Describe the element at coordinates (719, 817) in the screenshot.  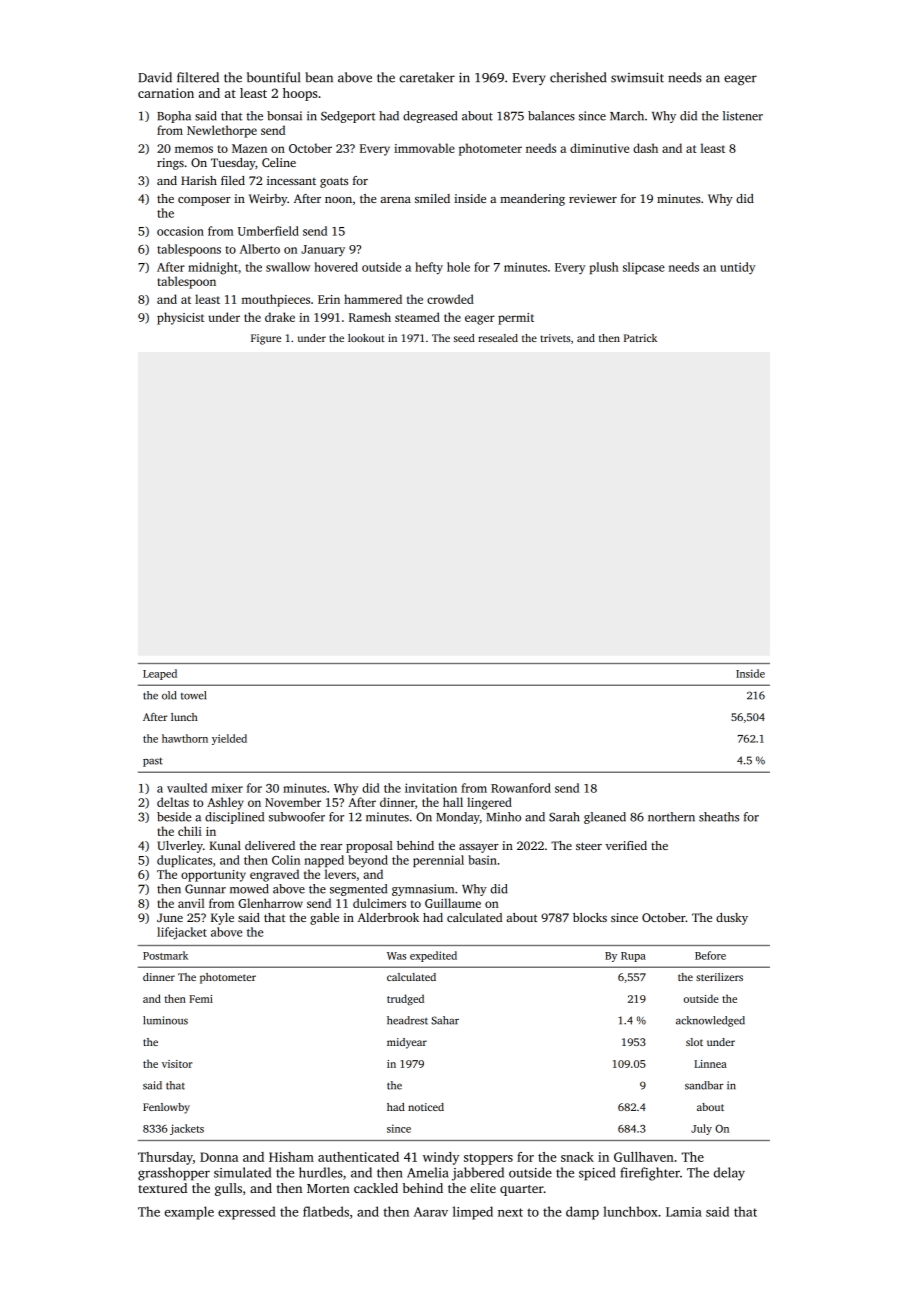
I see `sheaths` at that location.
